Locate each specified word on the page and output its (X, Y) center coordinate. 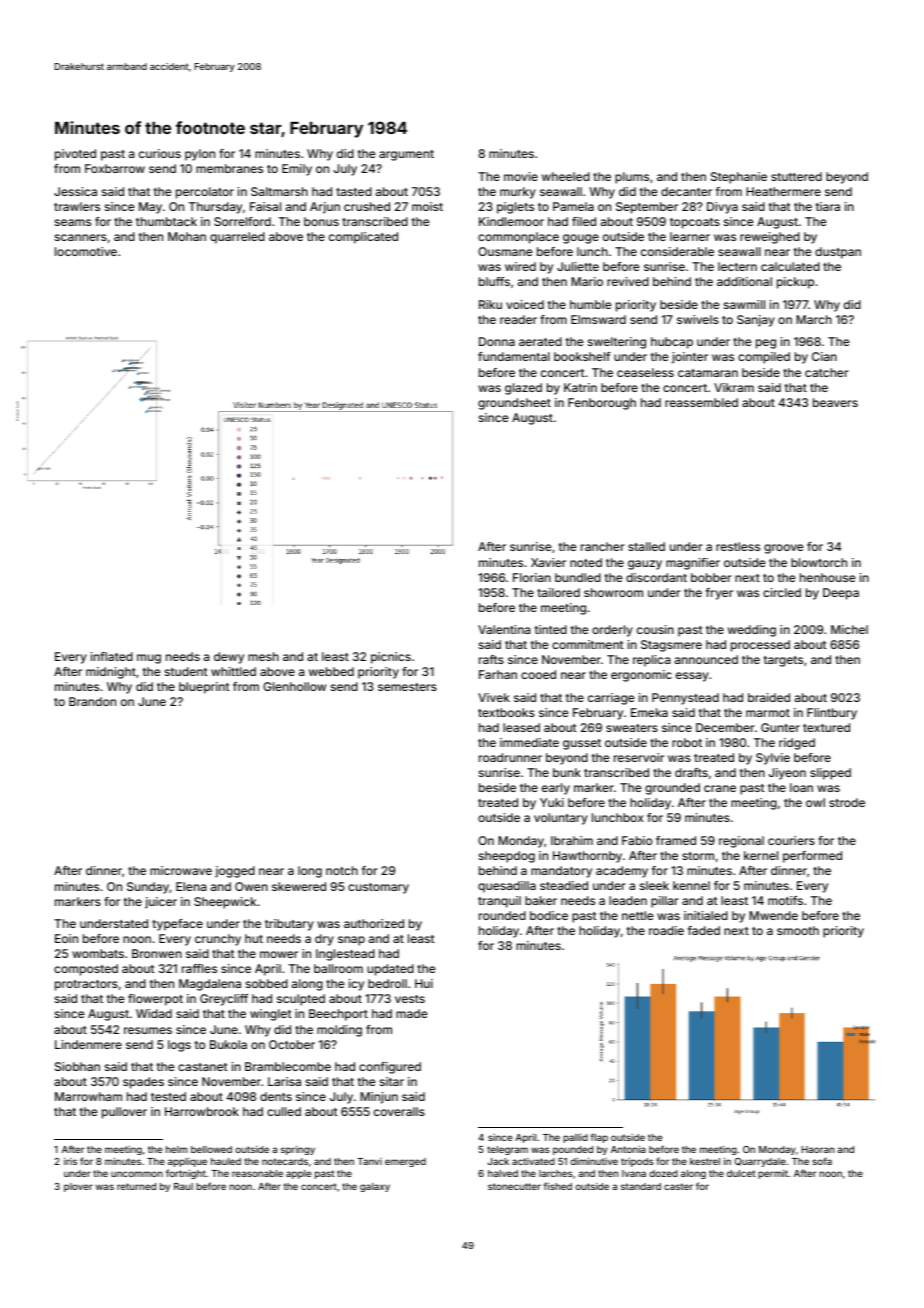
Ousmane (505, 251)
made (412, 1013)
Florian (532, 577)
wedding (752, 631)
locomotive (86, 251)
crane (720, 788)
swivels (698, 319)
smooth (798, 930)
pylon (200, 155)
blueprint (204, 688)
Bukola (228, 1044)
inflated (112, 656)
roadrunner (510, 757)
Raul (183, 1186)
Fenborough (602, 404)
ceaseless (645, 372)
